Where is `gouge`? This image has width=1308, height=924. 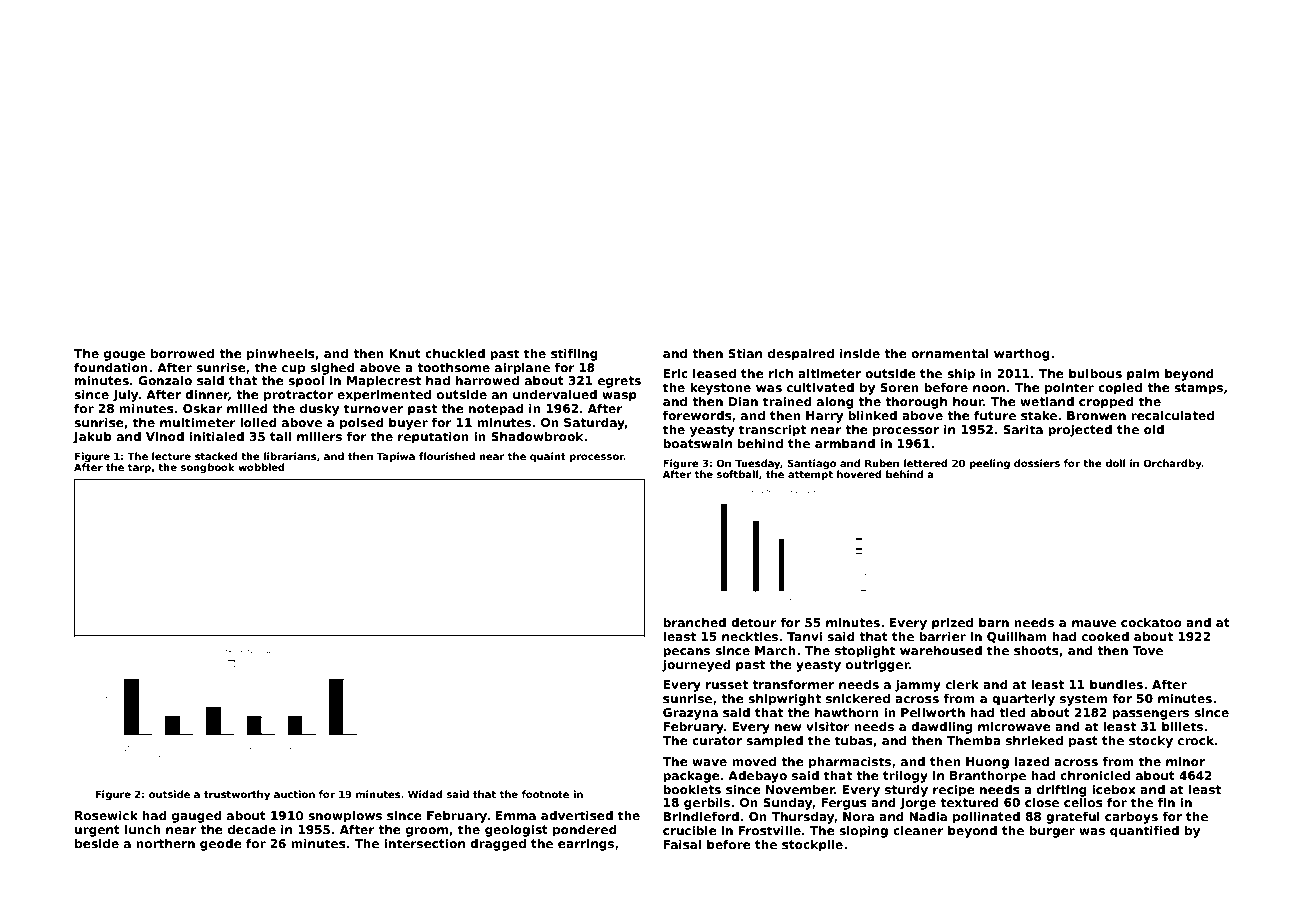
gouge is located at coordinates (124, 356).
